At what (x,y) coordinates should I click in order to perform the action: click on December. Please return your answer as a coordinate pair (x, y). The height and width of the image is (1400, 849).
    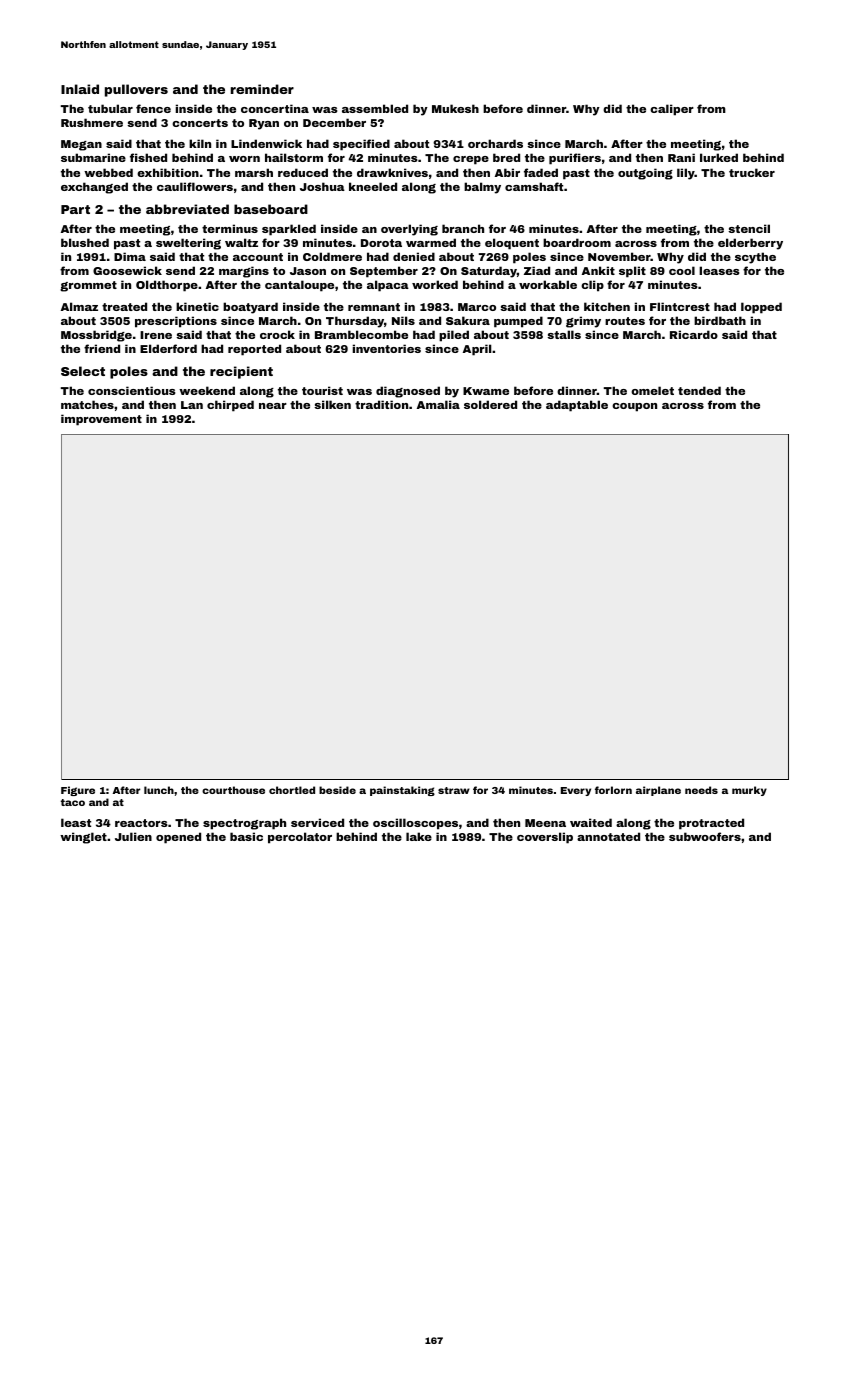
    Looking at the image, I should click on (334, 122).
